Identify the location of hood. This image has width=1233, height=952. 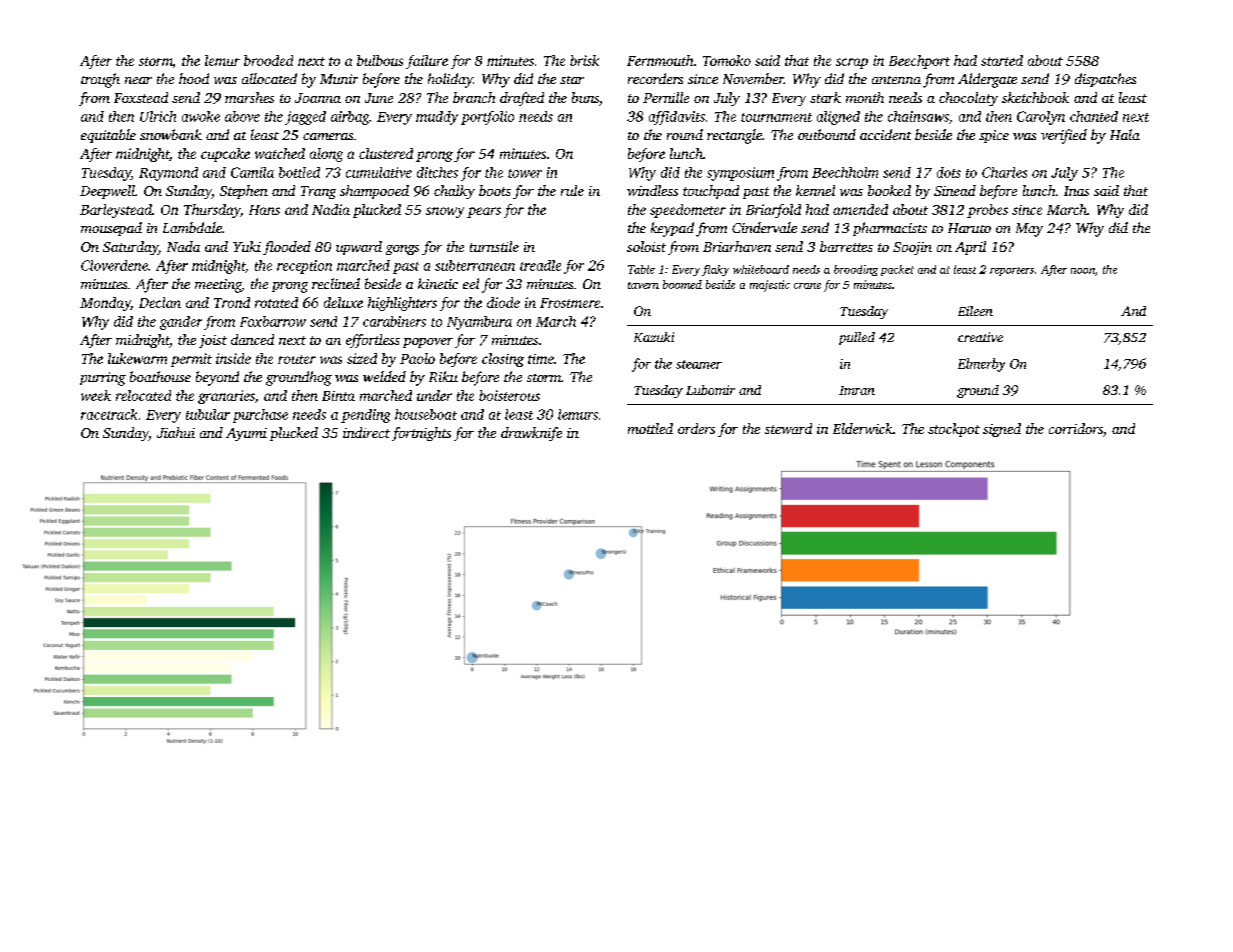
(194, 78).
